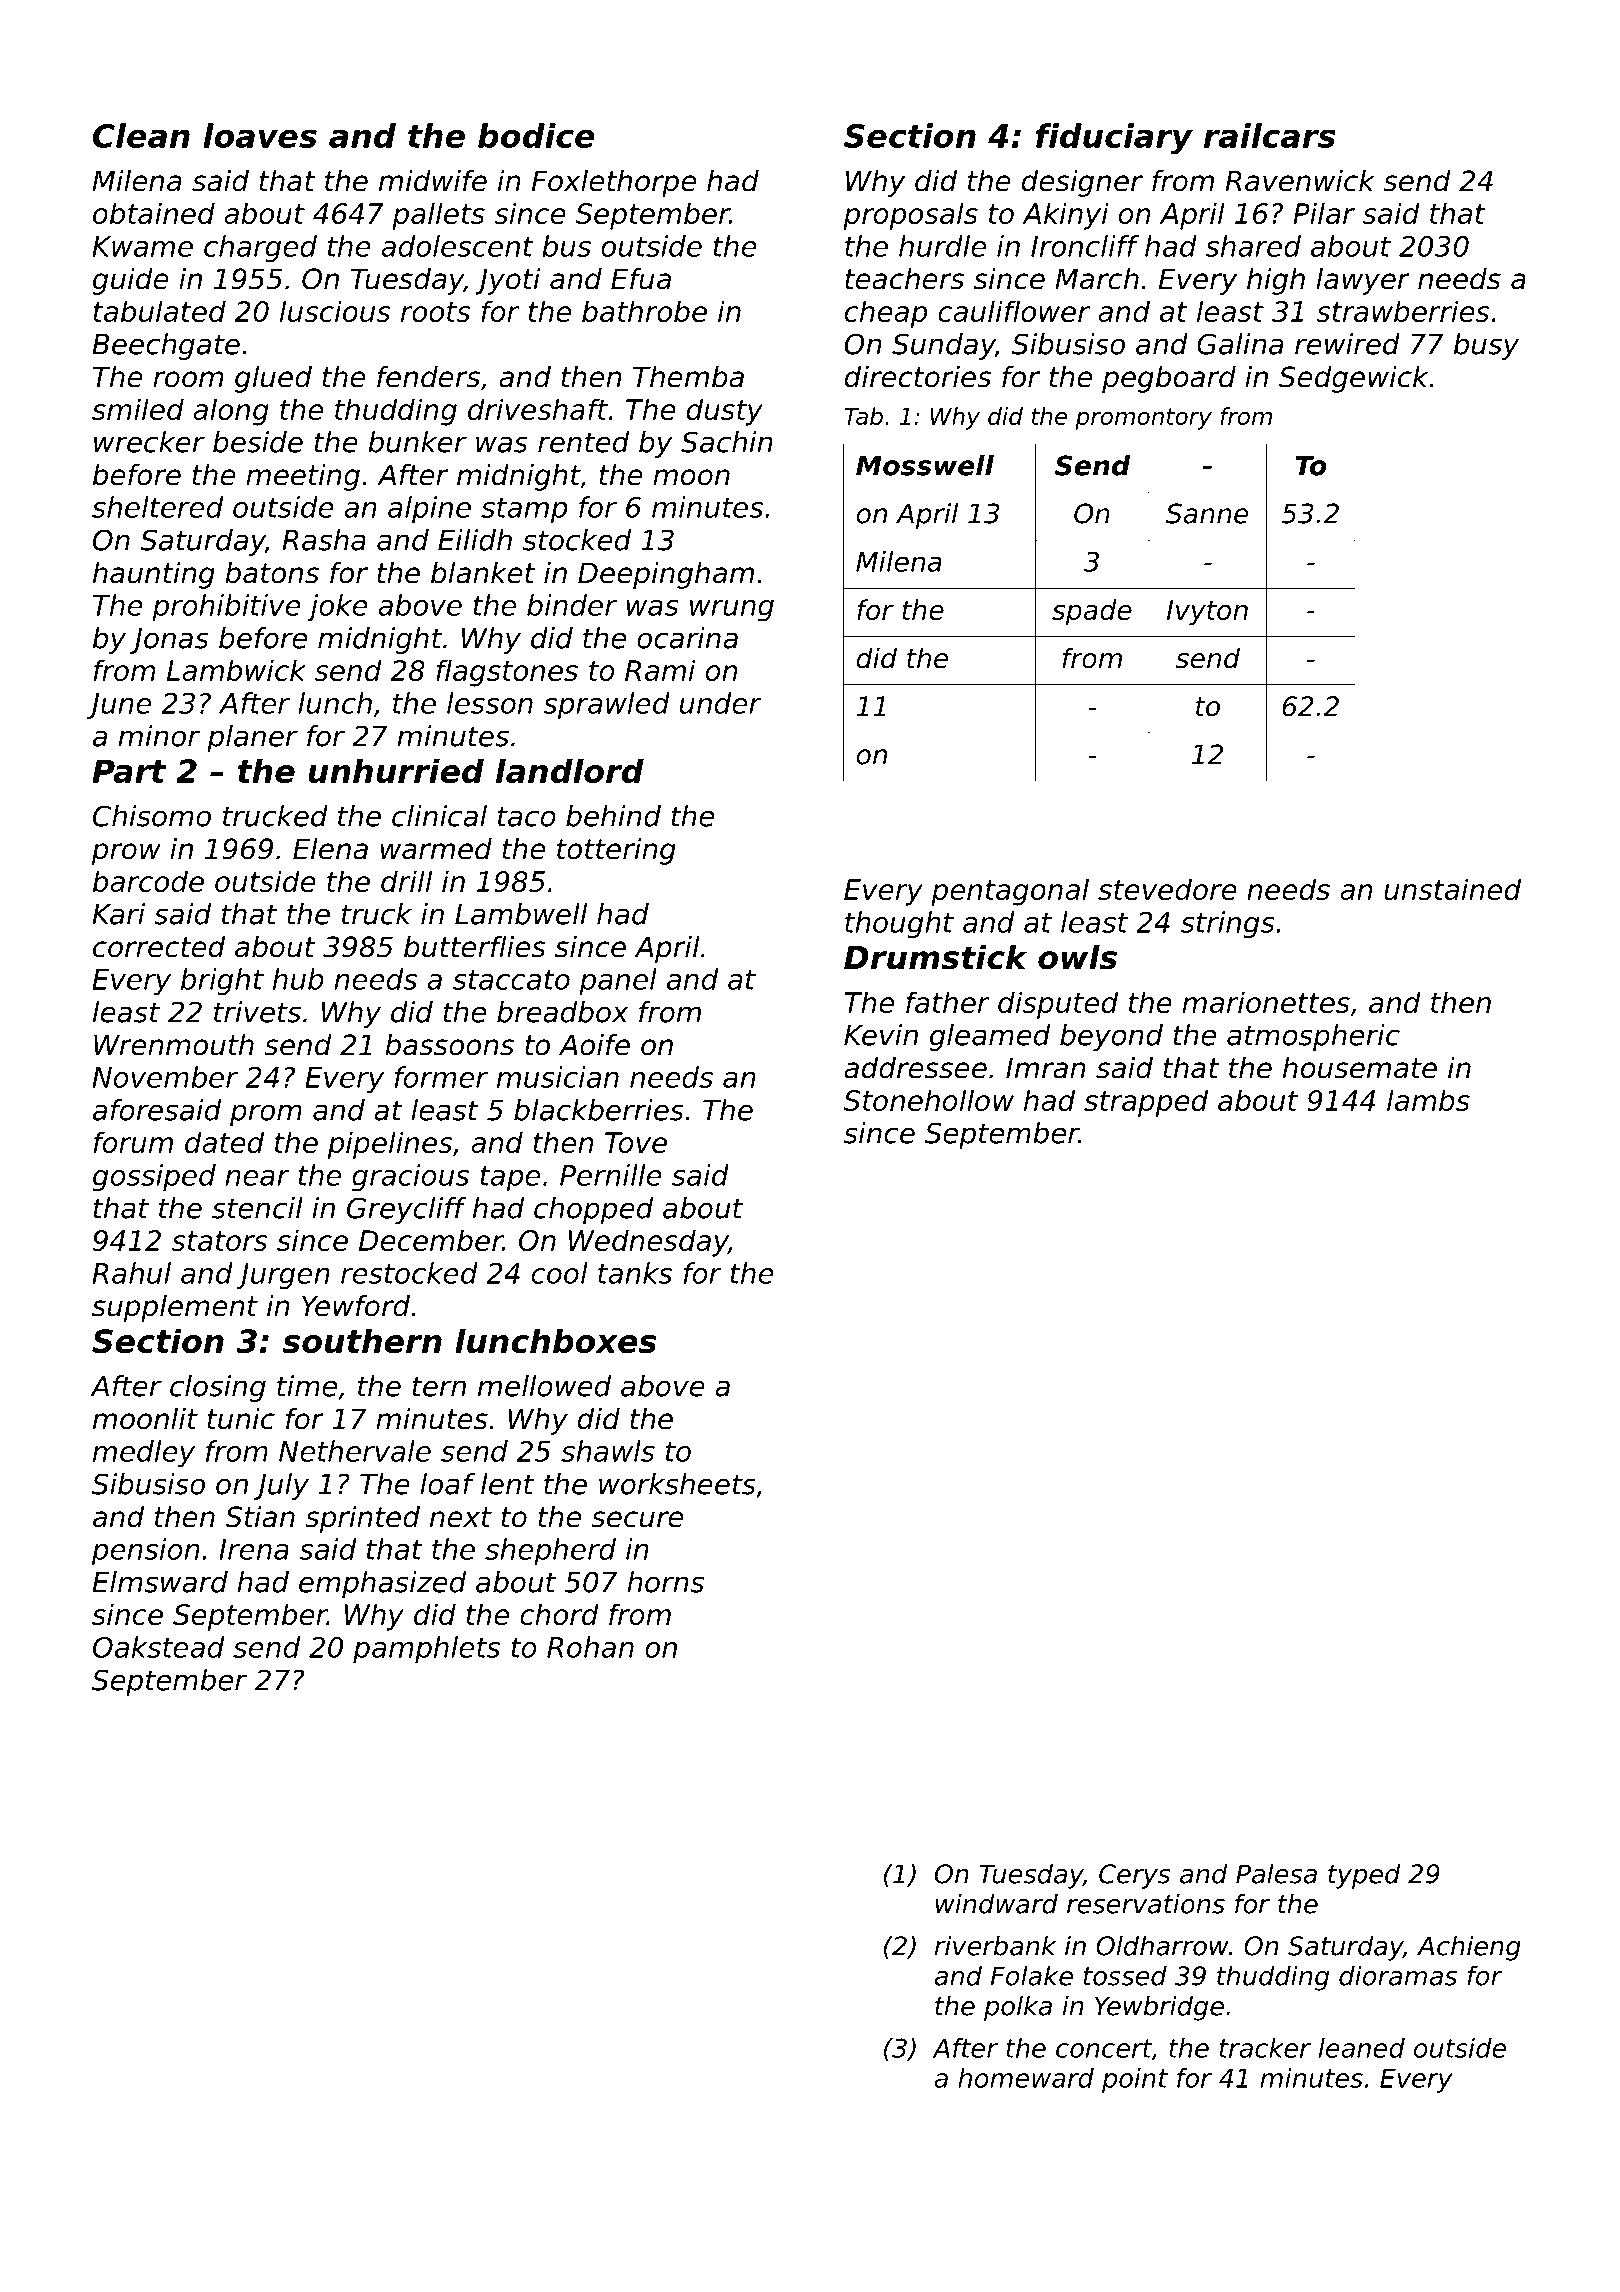 The image size is (1620, 2292). I want to click on railcars, so click(1269, 135).
